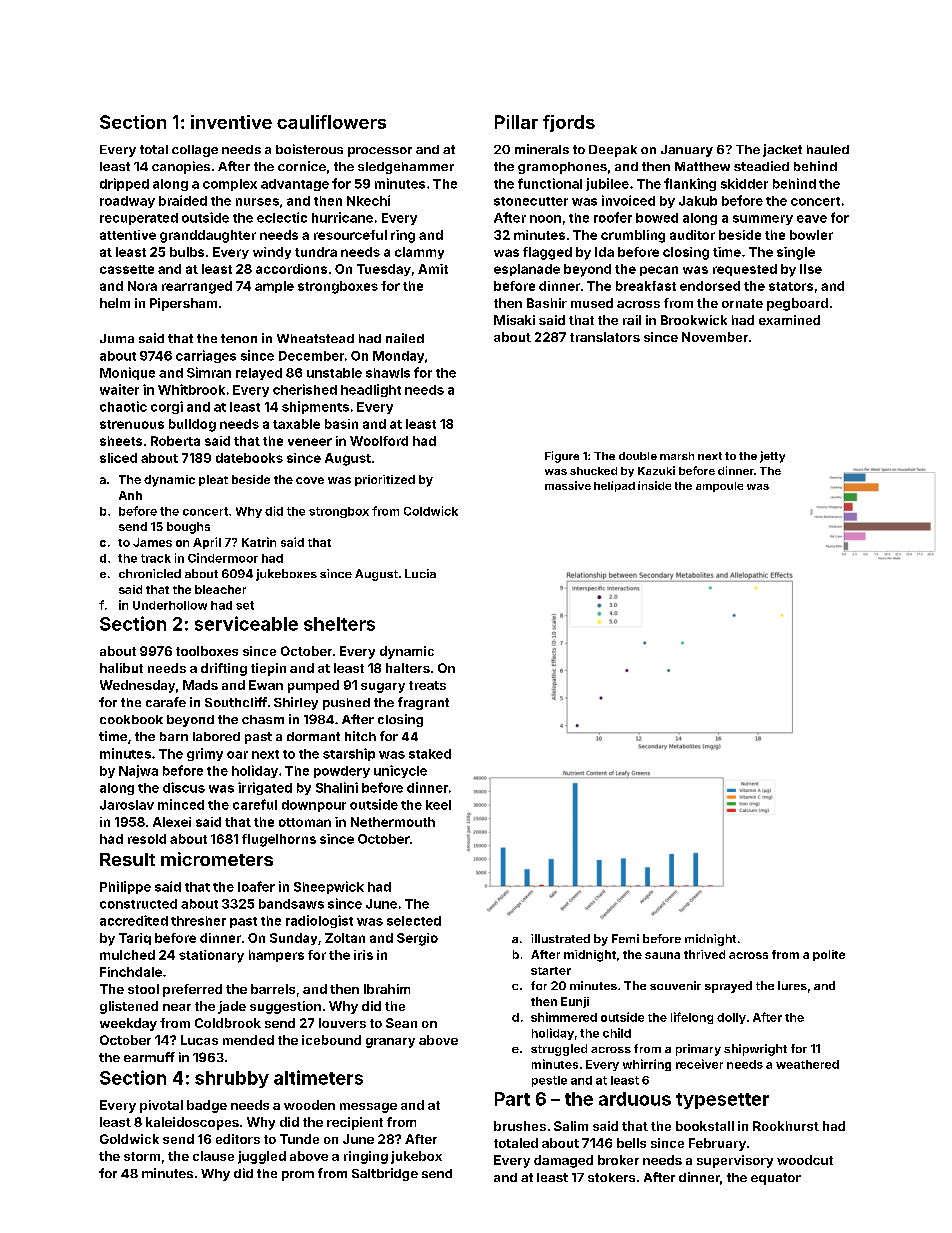  I want to click on bowler, so click(811, 235).
